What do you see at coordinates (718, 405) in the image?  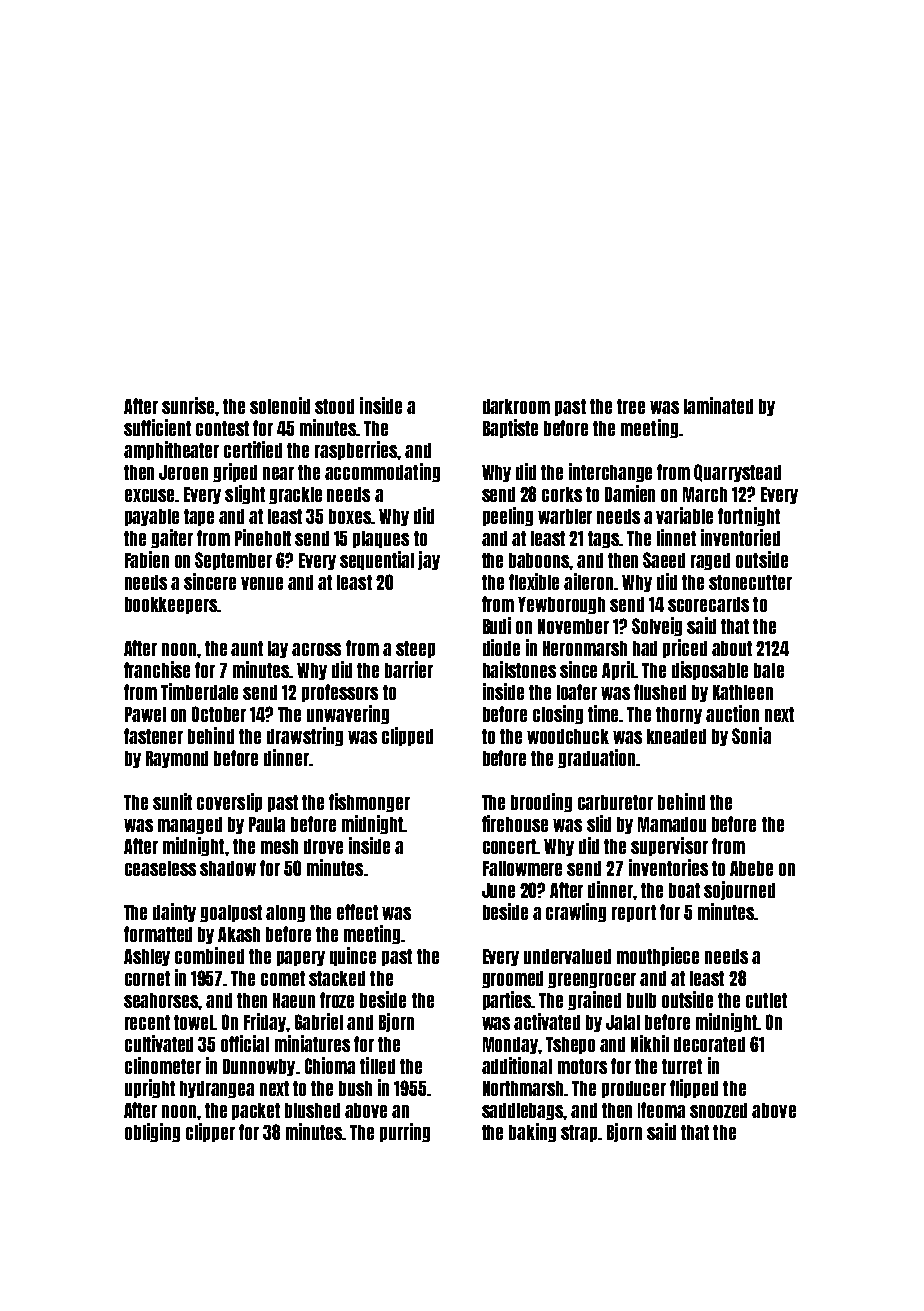 I see `laminated` at bounding box center [718, 405].
